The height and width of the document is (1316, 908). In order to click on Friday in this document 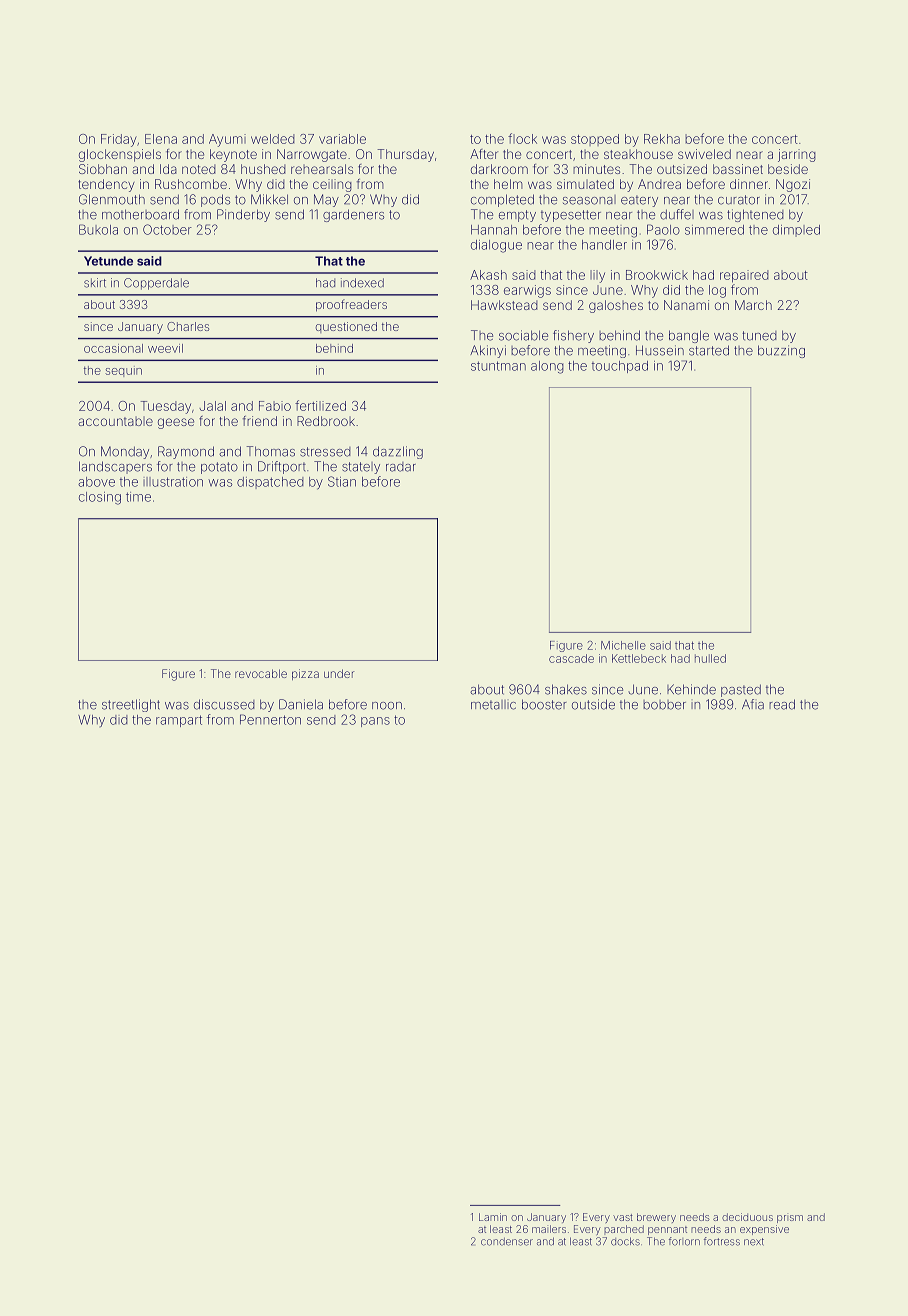, I will do `click(119, 140)`.
